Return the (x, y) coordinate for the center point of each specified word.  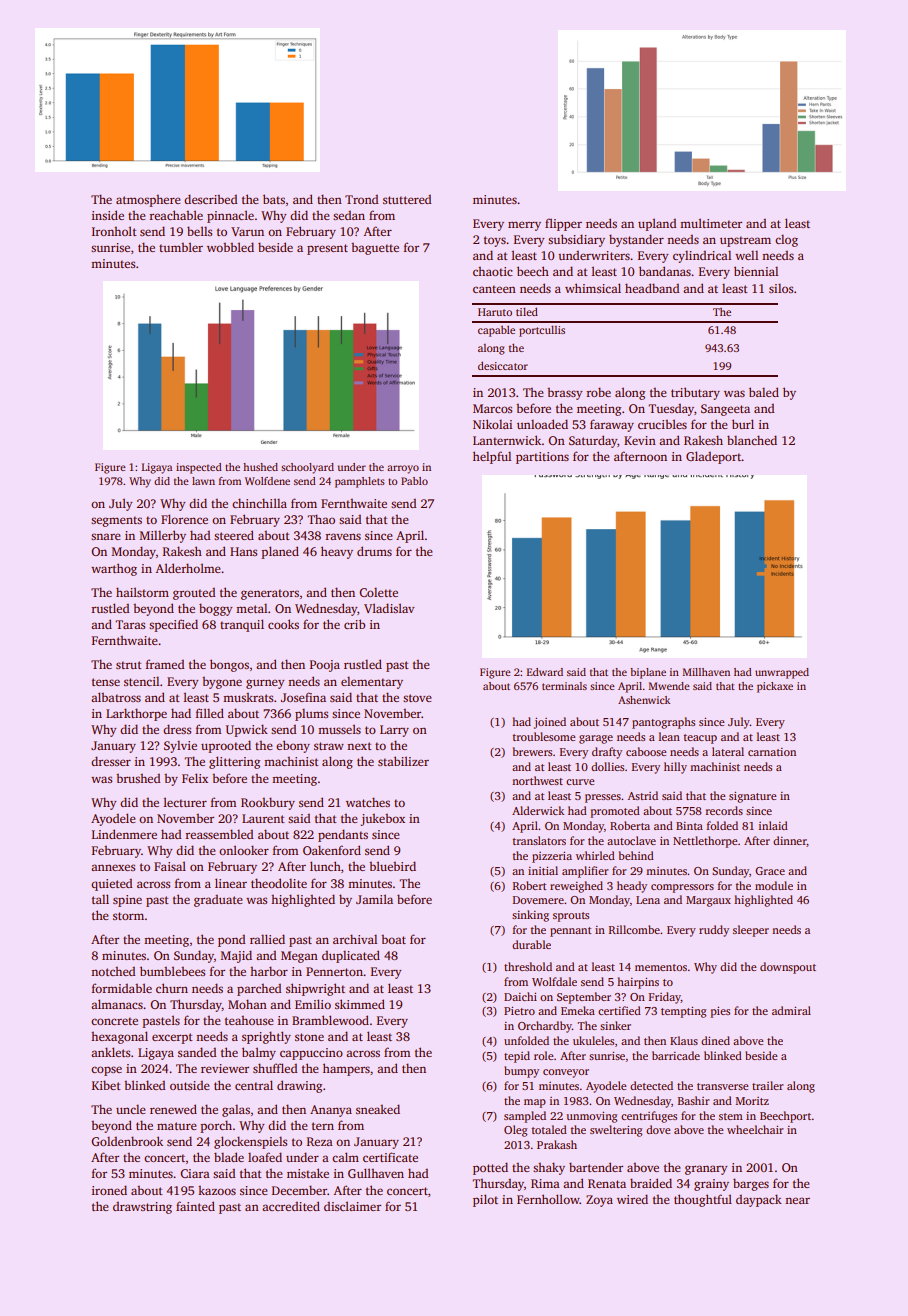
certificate (390, 1157)
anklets (110, 1052)
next (359, 746)
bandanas (665, 271)
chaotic (493, 271)
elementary (372, 682)
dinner (790, 841)
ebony (293, 746)
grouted (194, 594)
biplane (648, 673)
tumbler (181, 247)
